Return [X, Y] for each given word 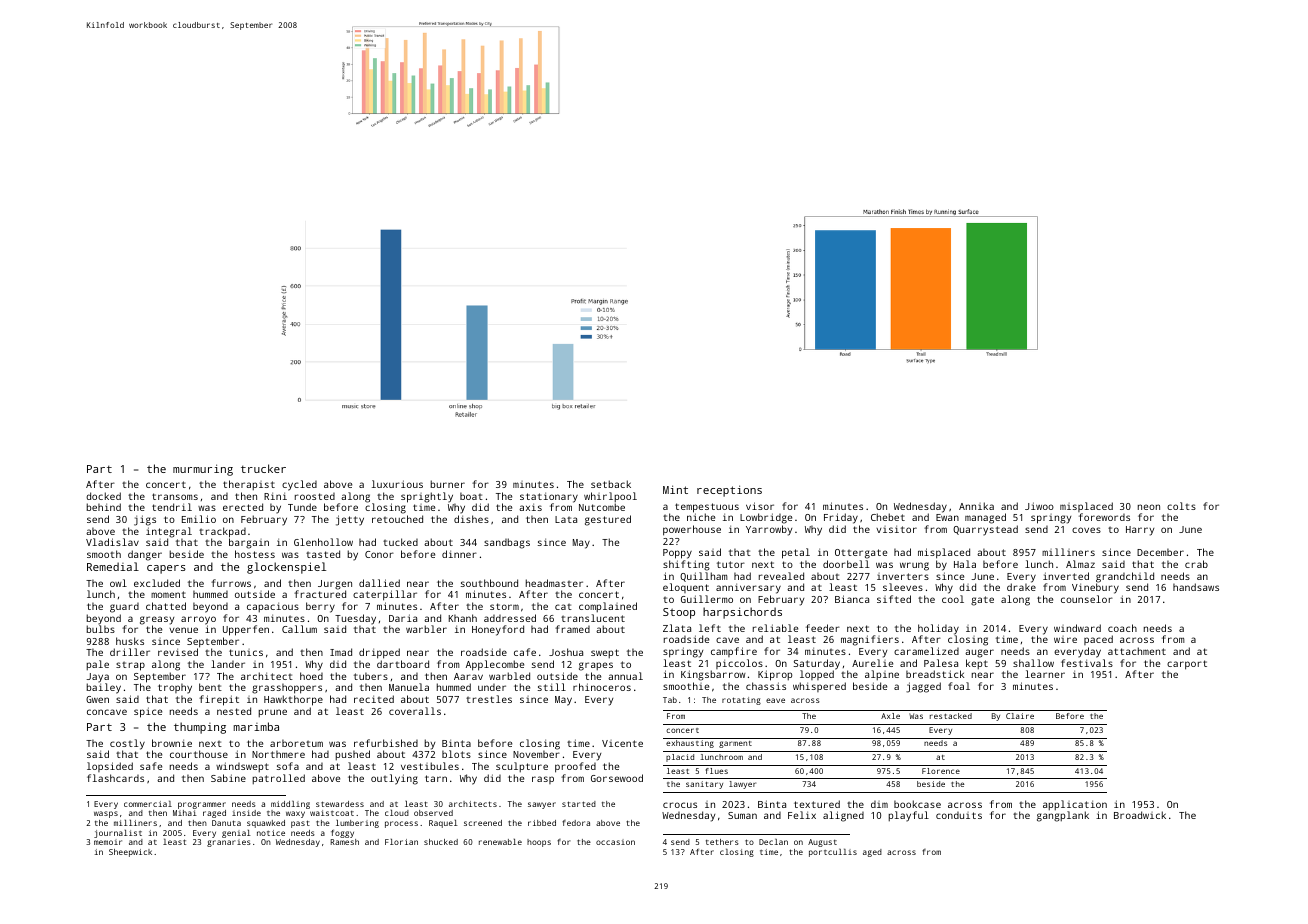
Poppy [677, 554]
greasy [157, 620]
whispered [819, 687]
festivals [1087, 663]
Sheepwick [130, 853]
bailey [103, 689]
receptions [729, 491]
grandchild [1125, 578]
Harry [1140, 531]
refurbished [386, 743]
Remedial [113, 566]
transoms [175, 496]
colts [1181, 506]
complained [608, 607]
